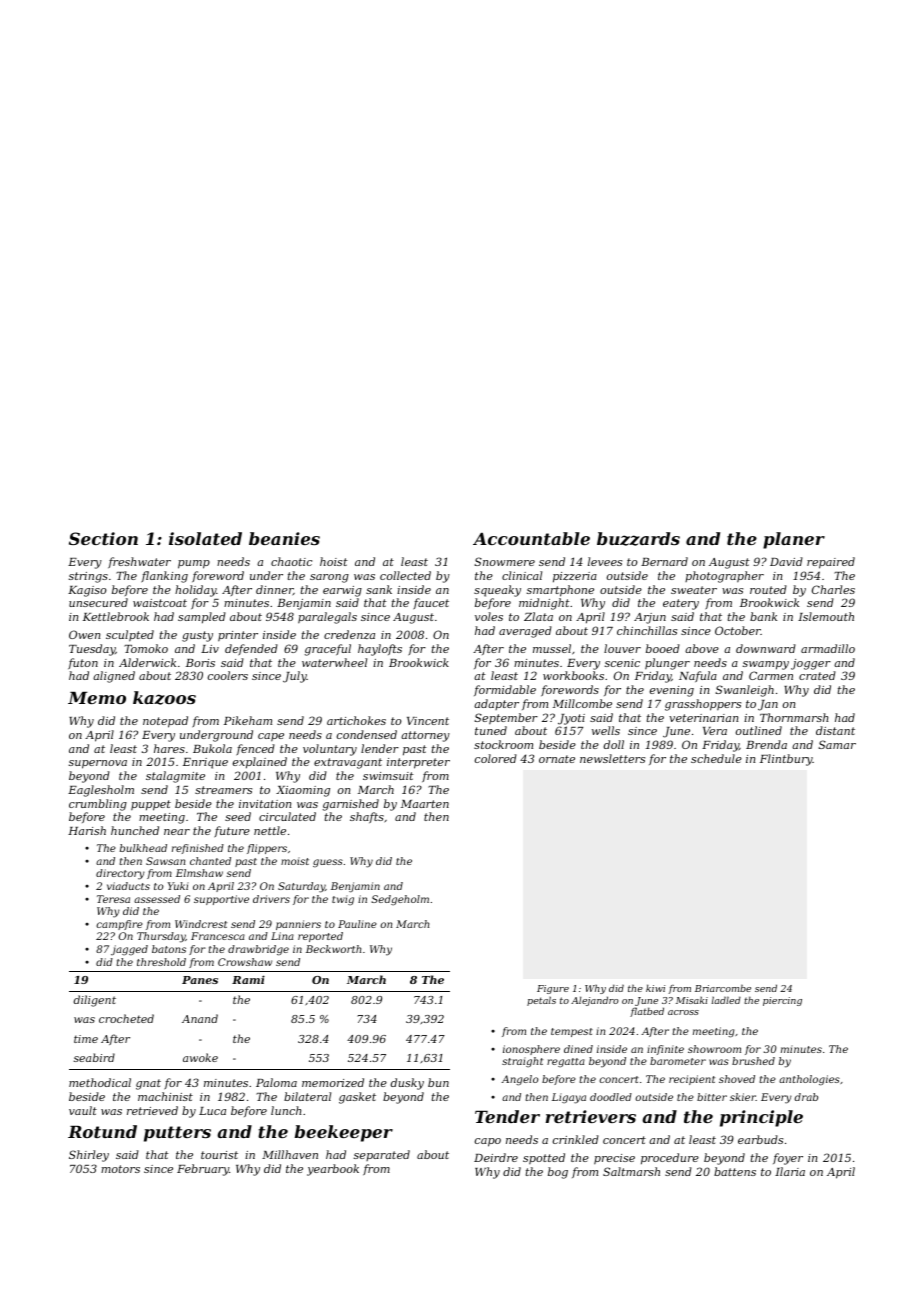  What do you see at coordinates (165, 861) in the image?
I see `Sawsan` at bounding box center [165, 861].
